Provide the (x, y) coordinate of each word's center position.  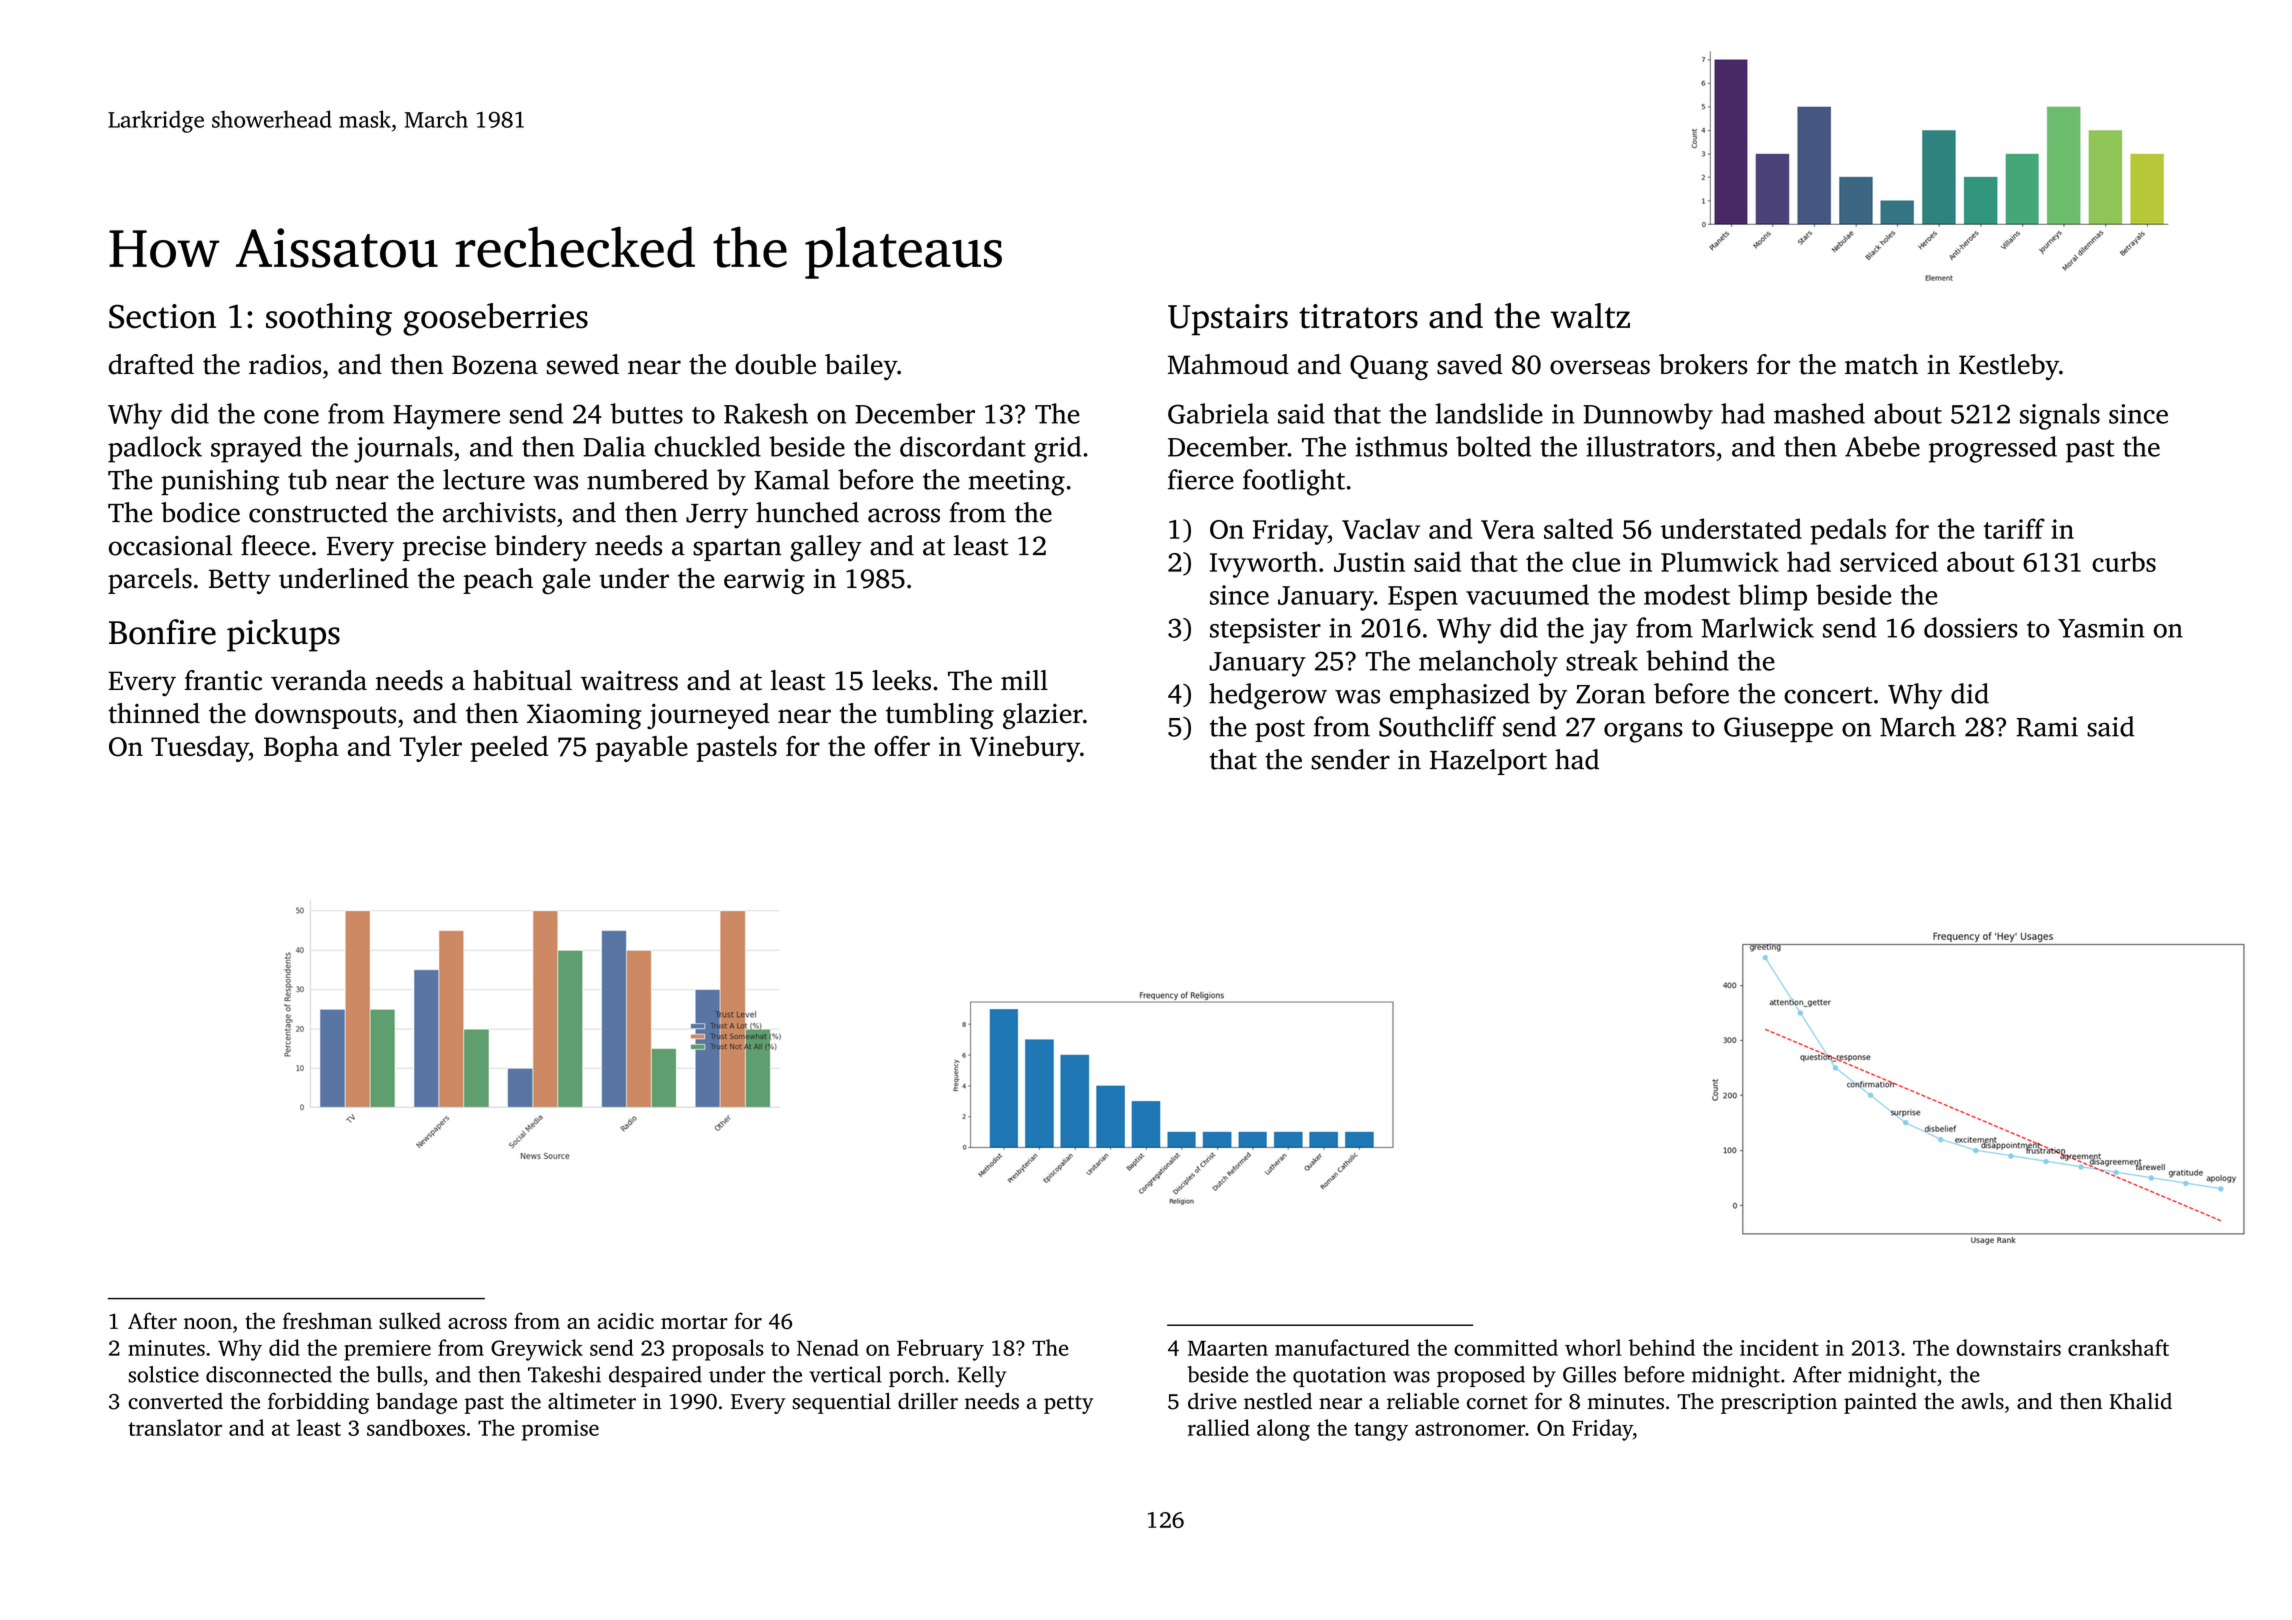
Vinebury (1025, 749)
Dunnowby (1648, 416)
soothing (329, 319)
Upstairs (1228, 320)
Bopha (301, 749)
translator (175, 1427)
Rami (2047, 727)
